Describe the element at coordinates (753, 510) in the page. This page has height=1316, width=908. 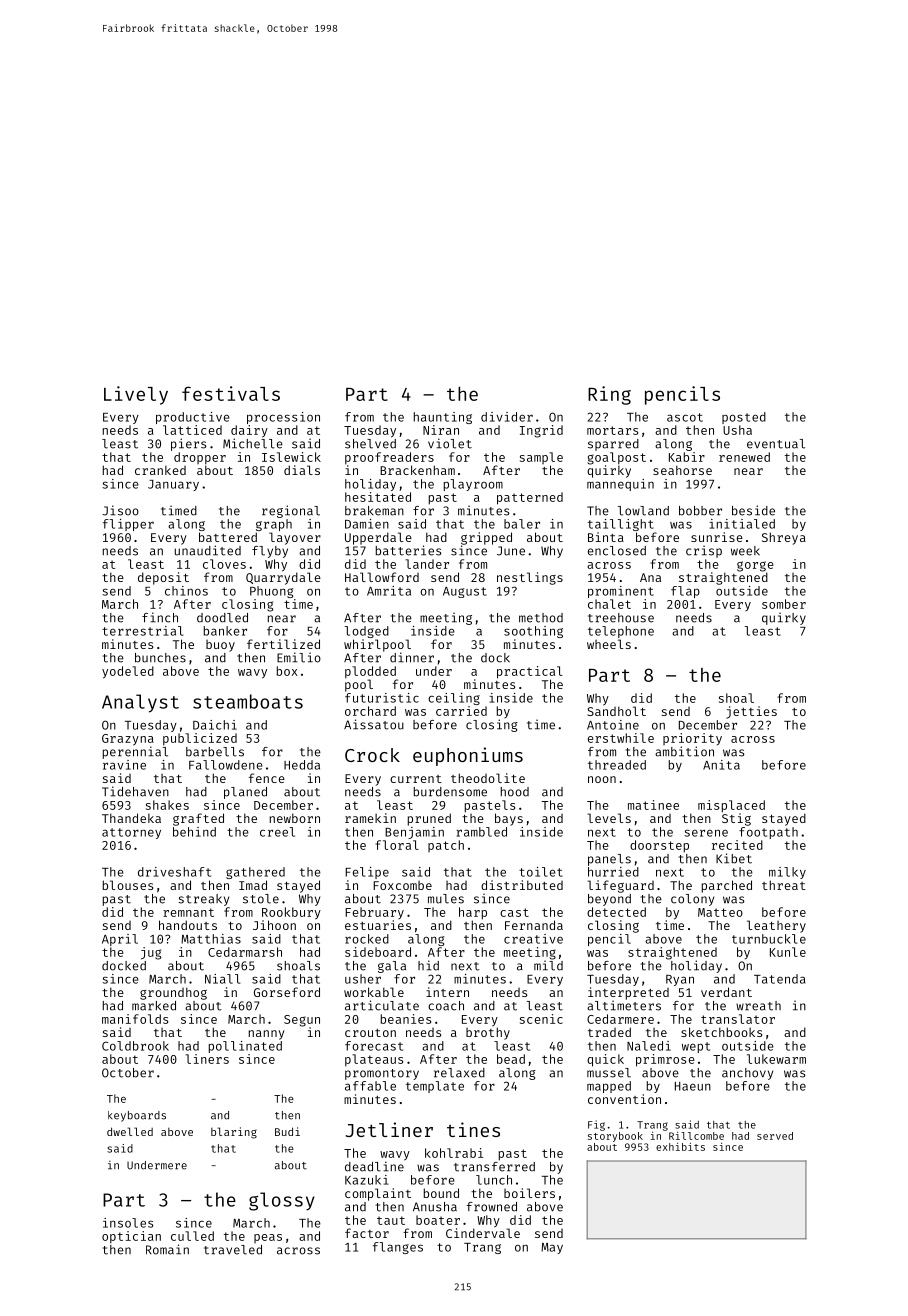
I see `beside` at that location.
